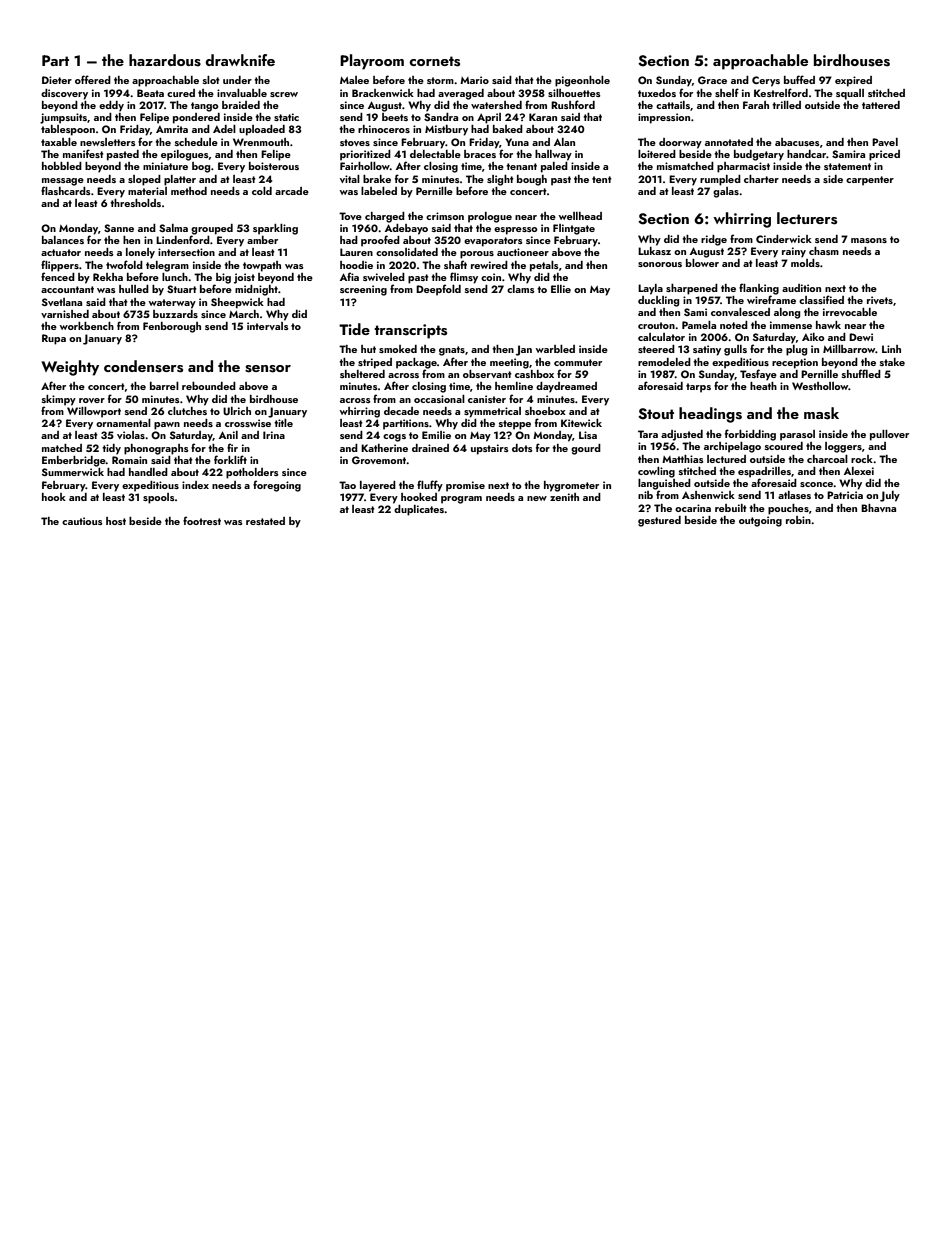 This screenshot has height=1233, width=952. I want to click on Brackenwick, so click(383, 93).
